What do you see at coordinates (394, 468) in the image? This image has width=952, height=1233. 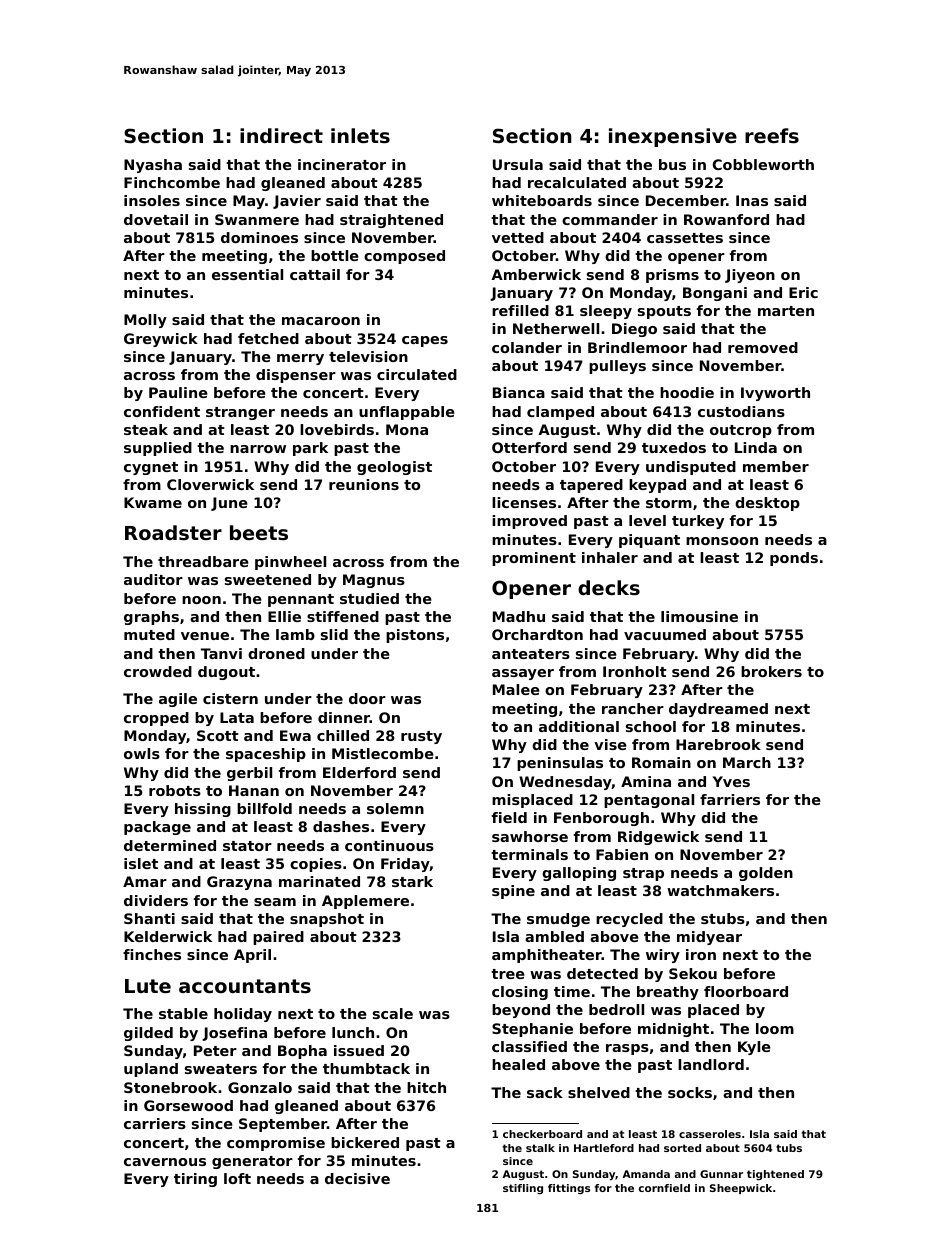 I see `geologist` at bounding box center [394, 468].
